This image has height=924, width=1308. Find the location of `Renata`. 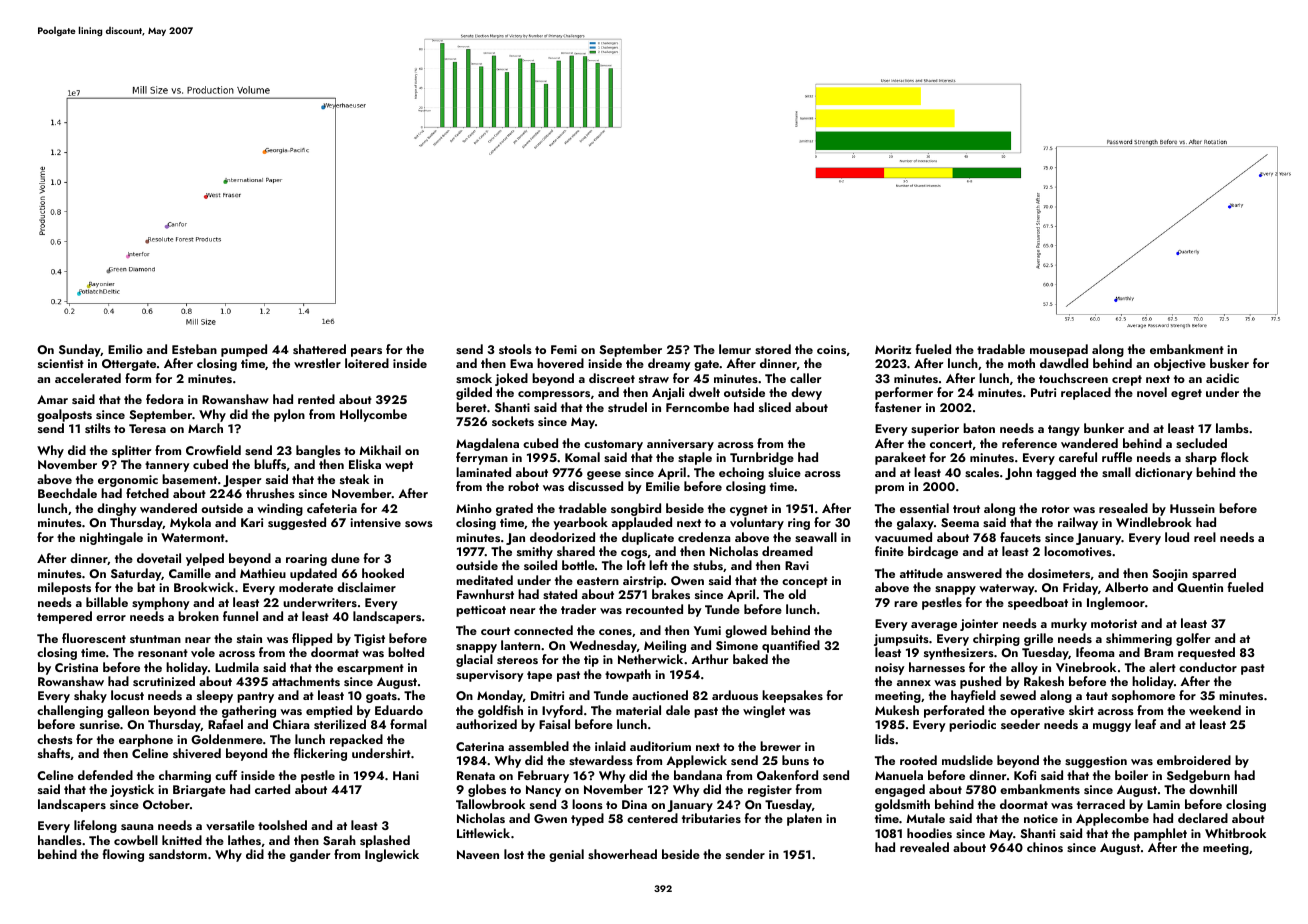

Renata is located at coordinates (476, 775).
